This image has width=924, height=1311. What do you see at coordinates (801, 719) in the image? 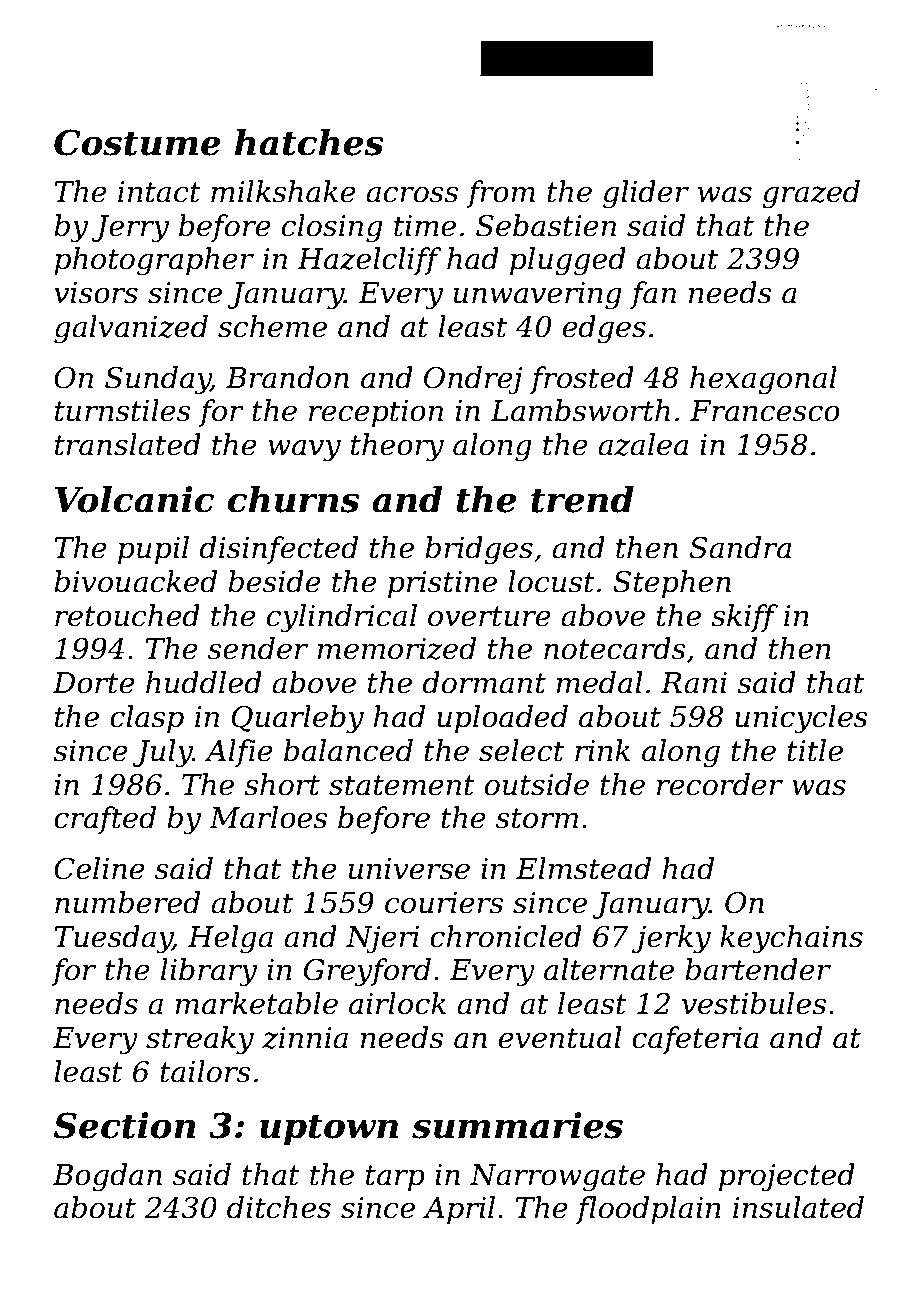
I see `unicycles` at bounding box center [801, 719].
